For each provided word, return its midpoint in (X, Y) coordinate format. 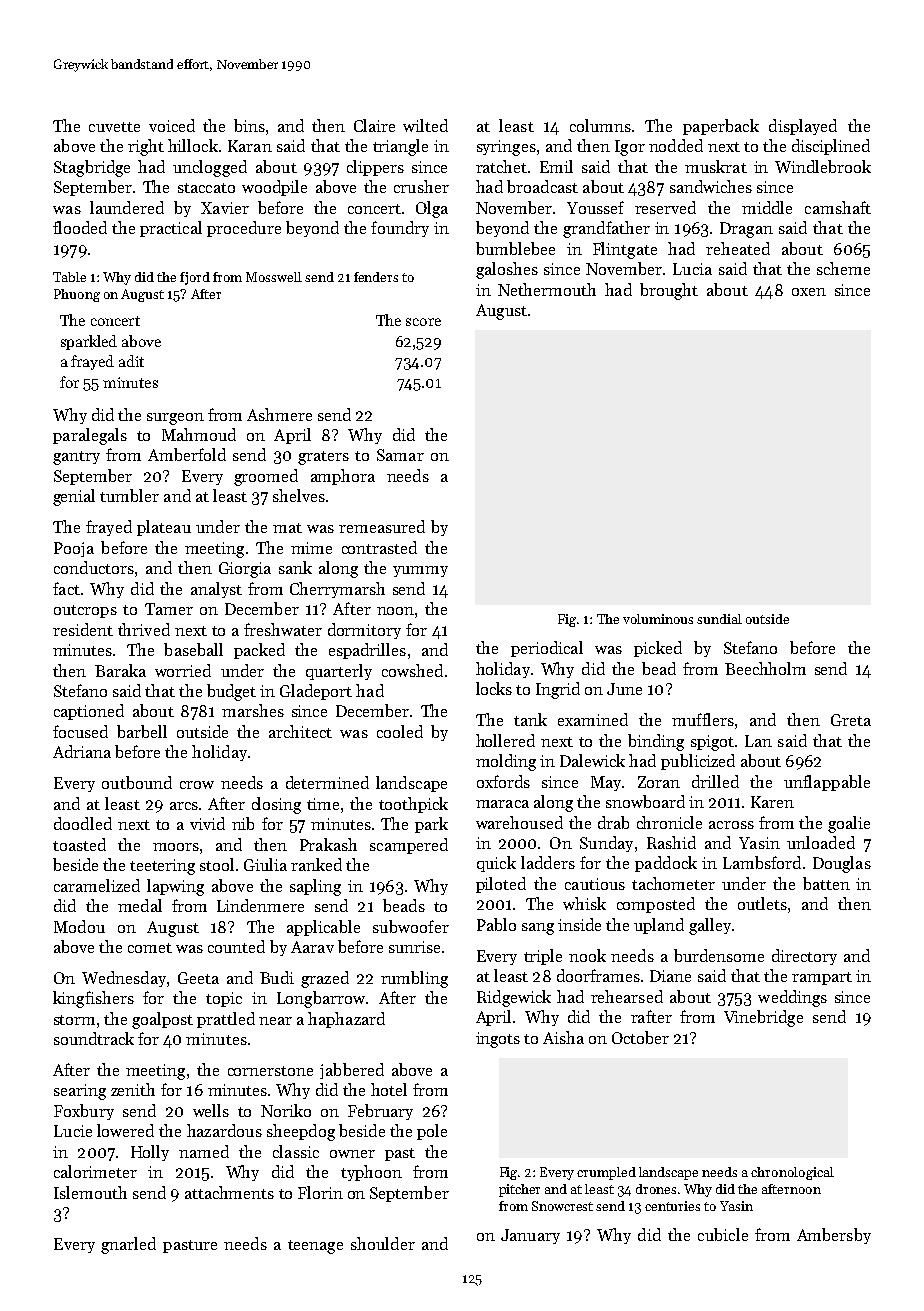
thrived (144, 629)
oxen (809, 292)
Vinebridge (763, 1018)
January (530, 1236)
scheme (843, 268)
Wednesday (124, 979)
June (624, 689)
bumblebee (515, 248)
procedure (244, 229)
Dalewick (592, 760)
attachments (229, 1192)
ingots (498, 1040)
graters (323, 458)
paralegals (90, 436)
